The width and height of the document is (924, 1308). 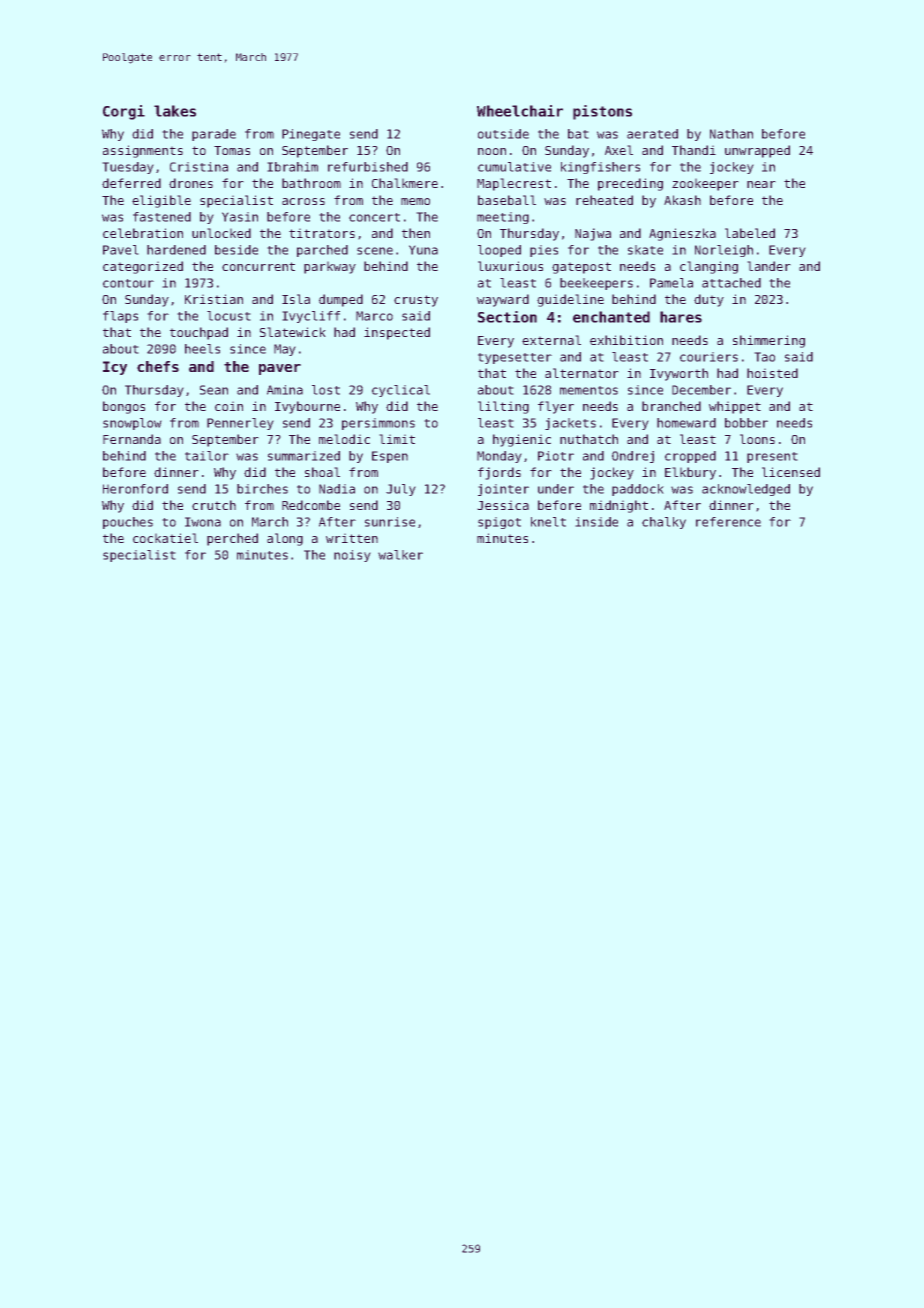 What do you see at coordinates (757, 151) in the document?
I see `unwrapped` at bounding box center [757, 151].
